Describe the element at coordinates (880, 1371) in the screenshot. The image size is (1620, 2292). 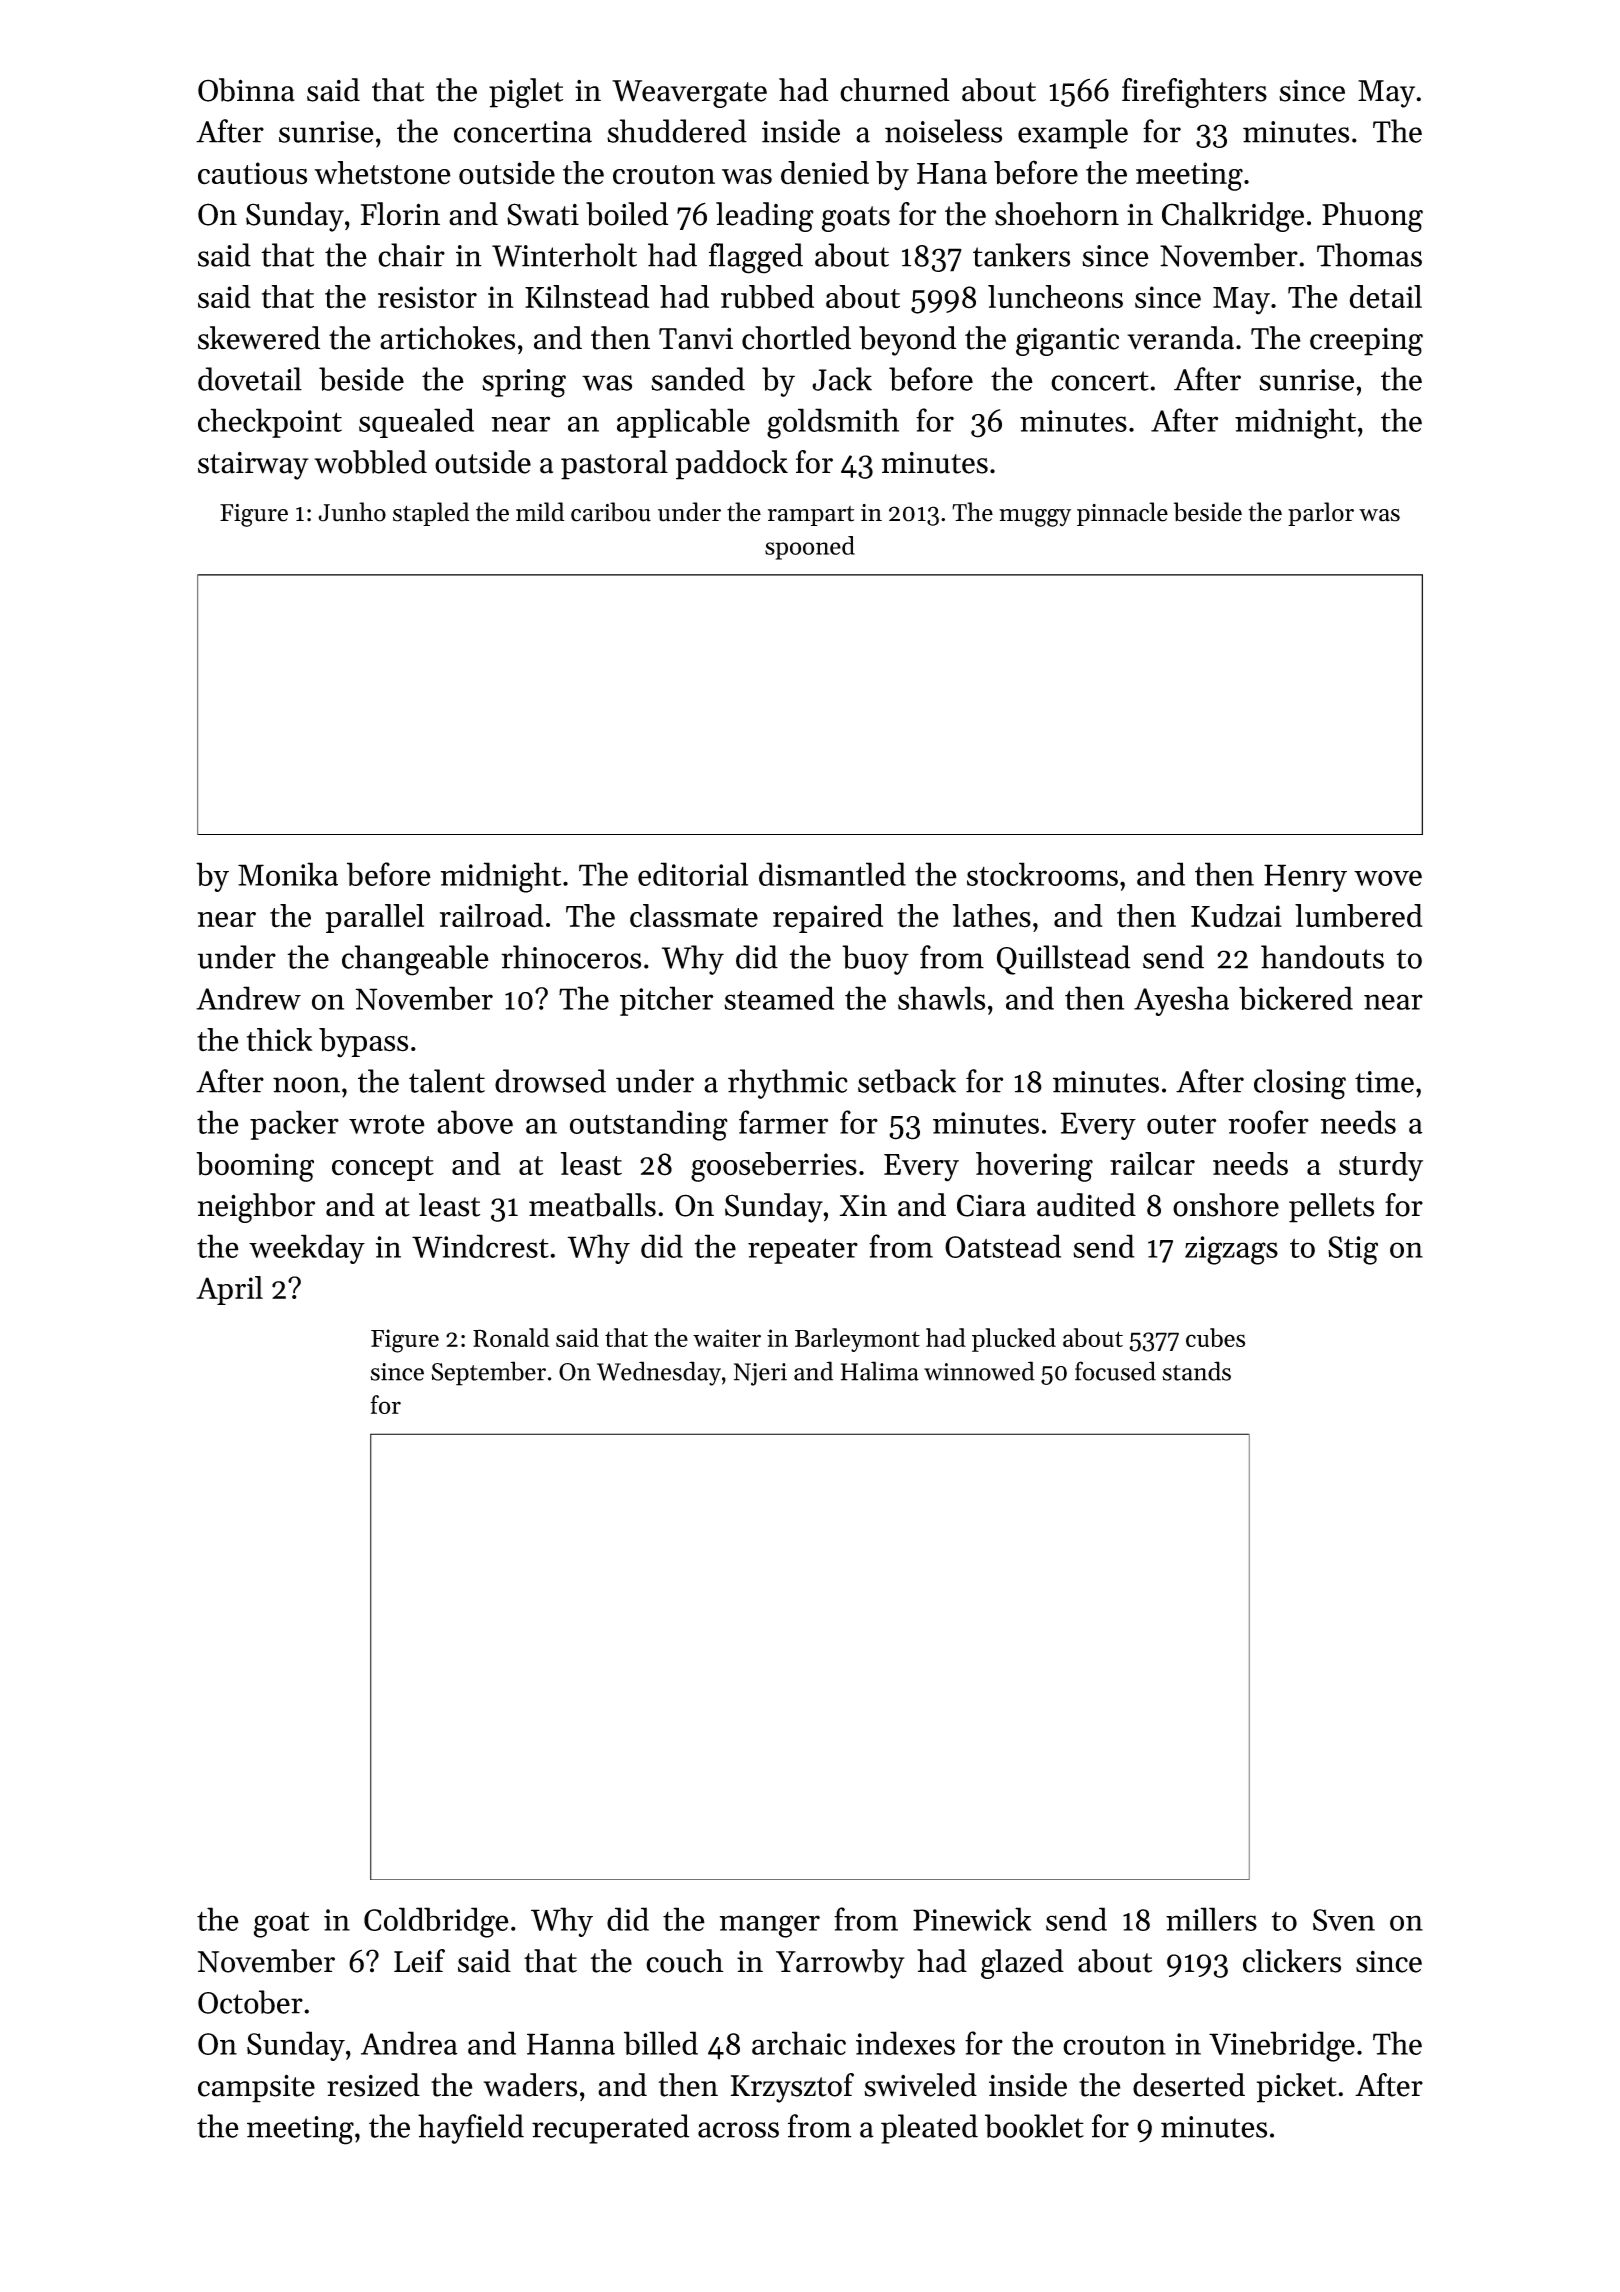
I see `Halima` at that location.
